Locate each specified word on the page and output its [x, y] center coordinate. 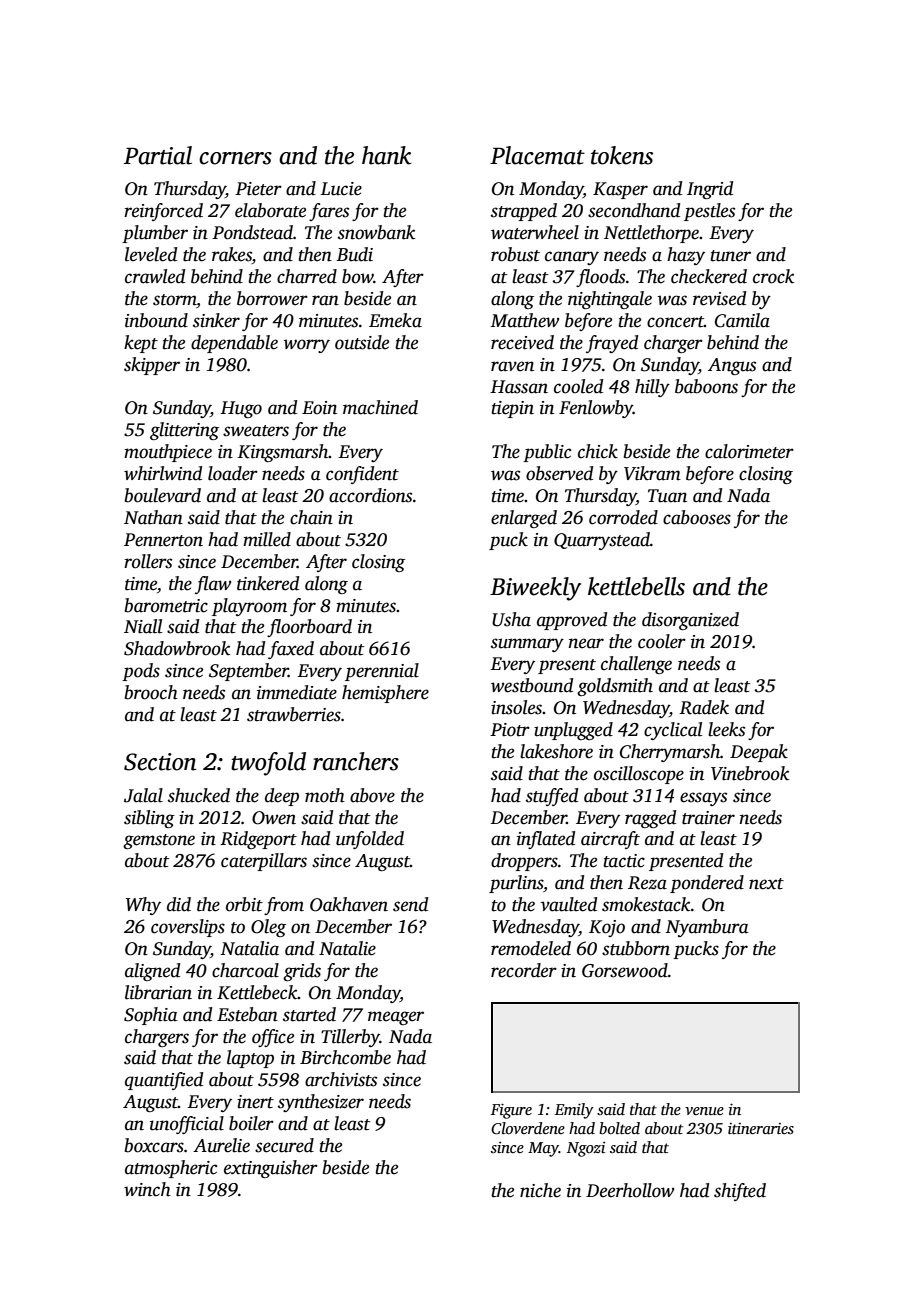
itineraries [761, 1128]
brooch [151, 692]
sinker [216, 320]
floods [600, 278]
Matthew [524, 320]
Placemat [537, 155]
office [273, 1038]
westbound [532, 685]
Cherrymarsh [670, 753]
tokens [622, 155]
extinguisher [271, 1169]
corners [235, 158]
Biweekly [535, 589]
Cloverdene [528, 1128]
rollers [148, 561]
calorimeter [749, 451]
